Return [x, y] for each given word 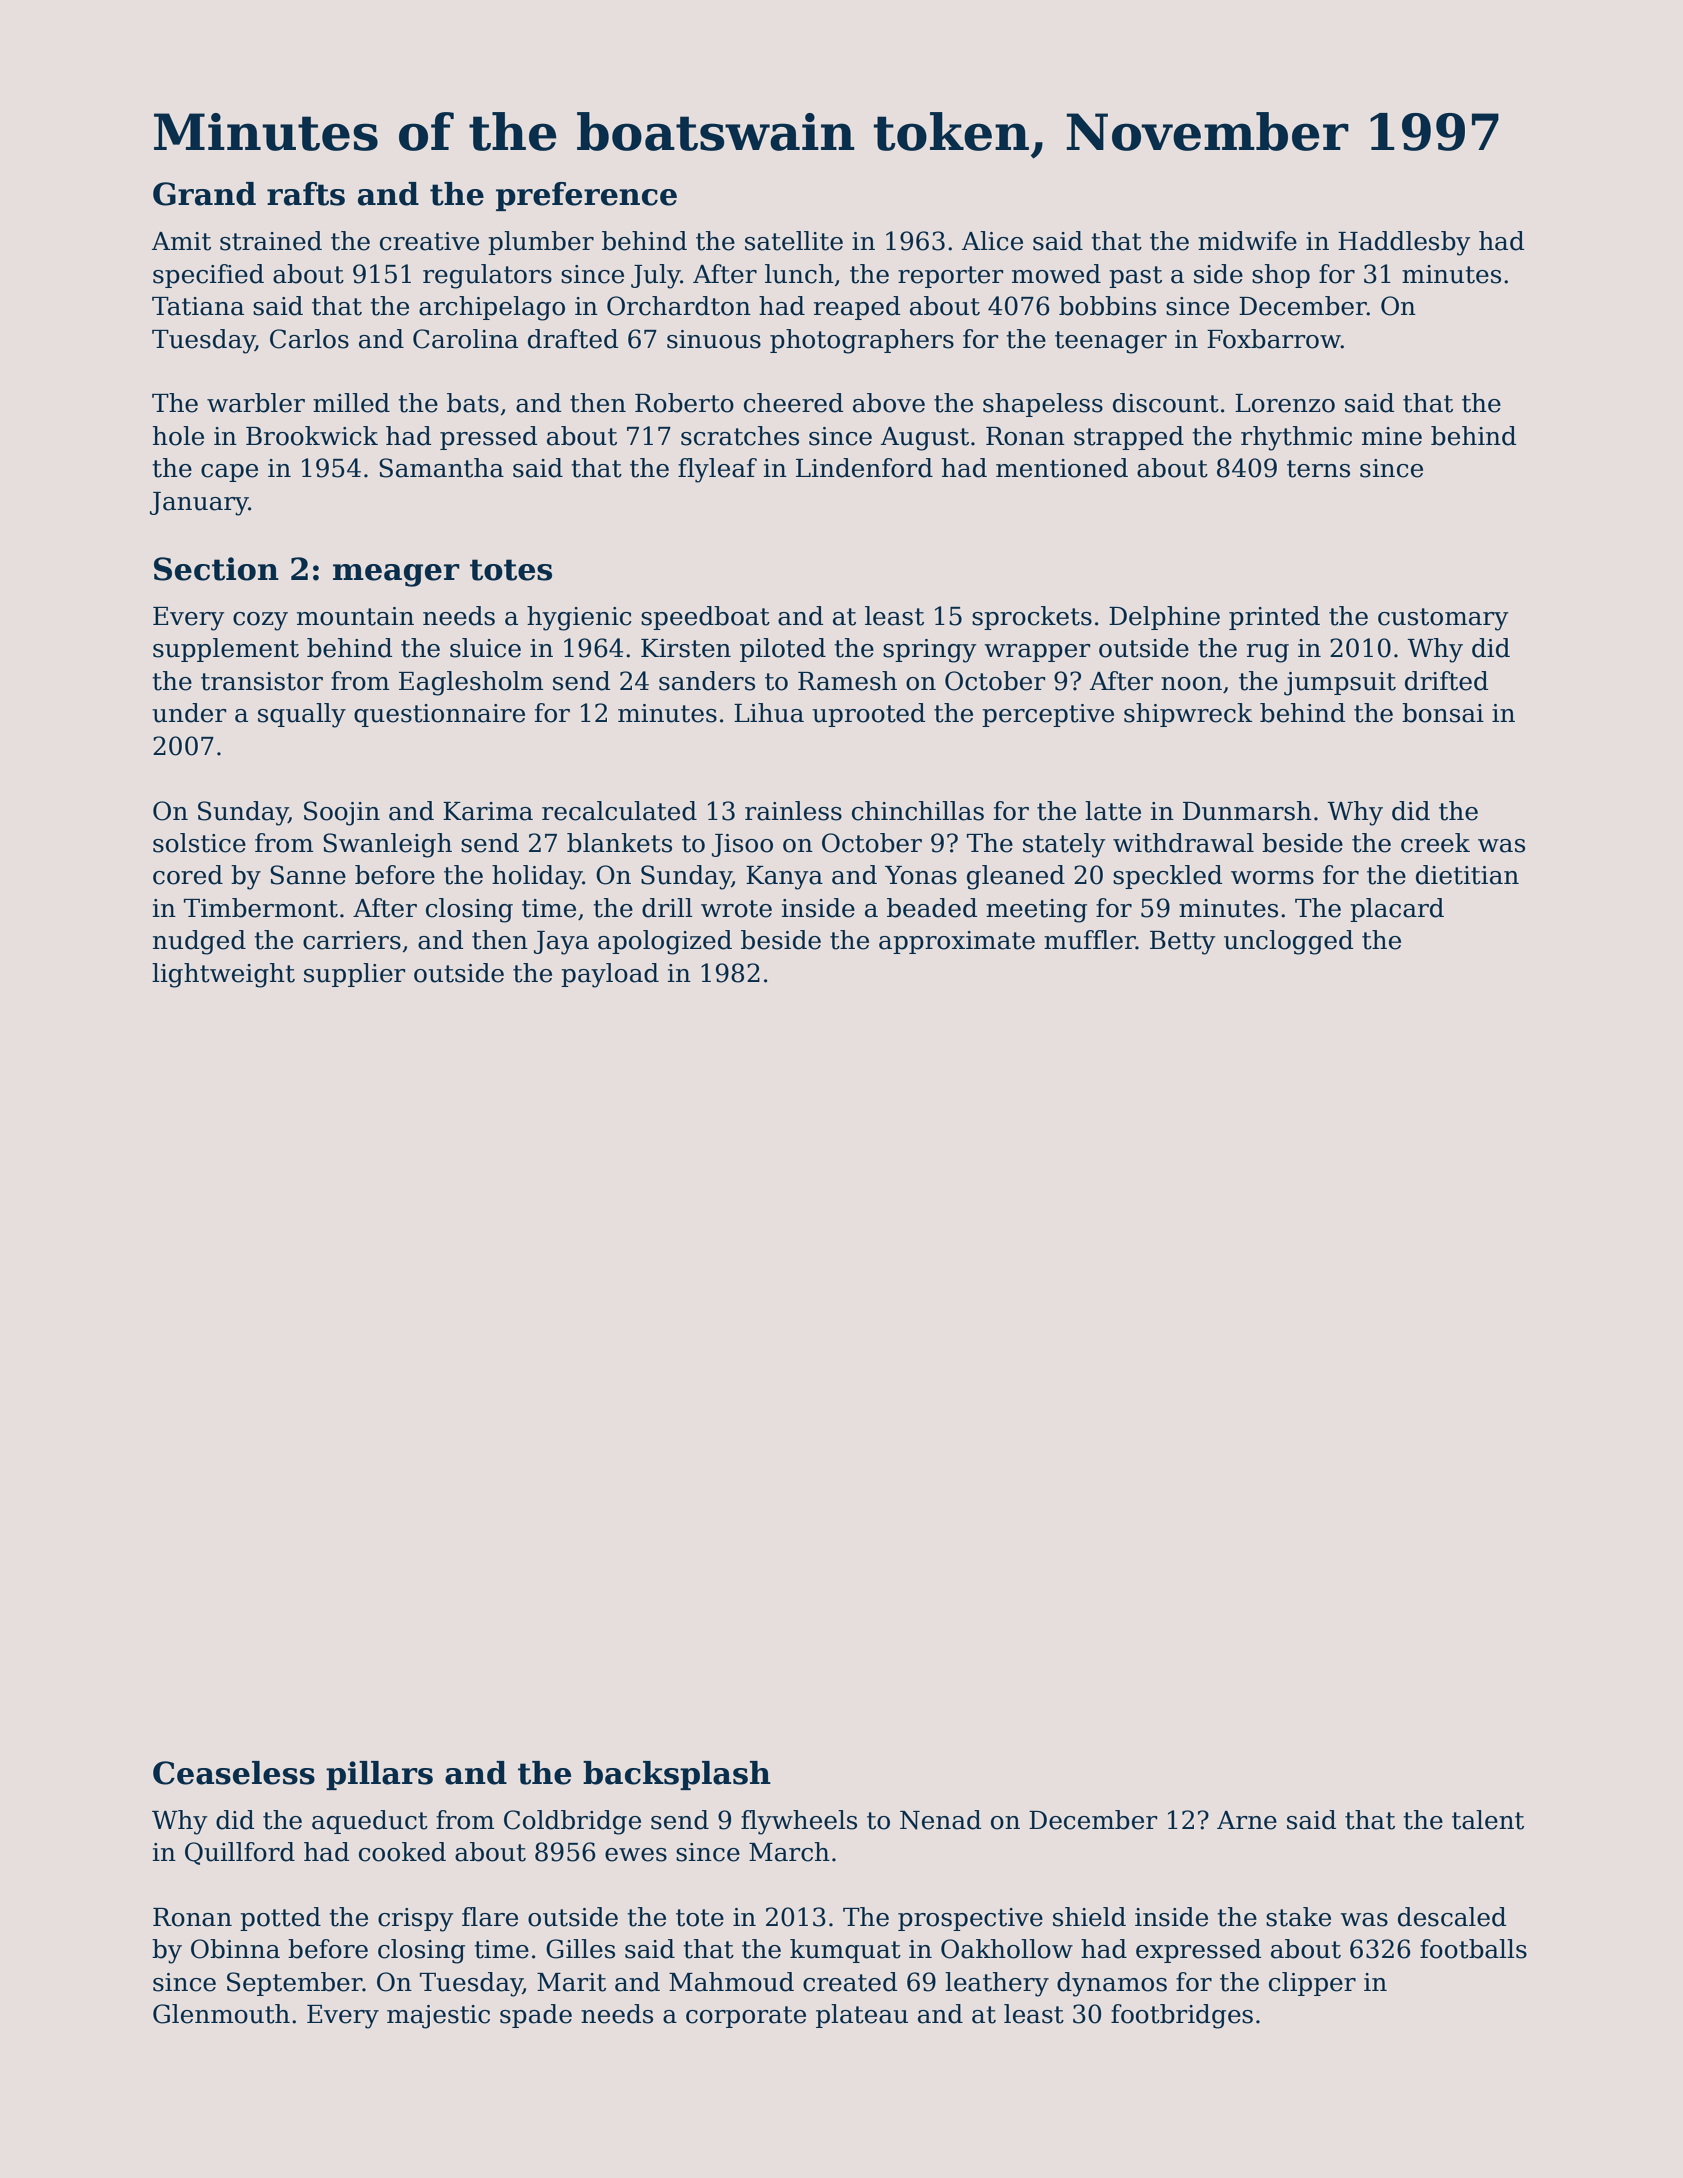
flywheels [799, 1822]
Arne [1247, 1820]
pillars [379, 1775]
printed [1274, 618]
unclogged [1288, 942]
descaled [1452, 1917]
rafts [306, 194]
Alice [992, 241]
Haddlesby [1404, 243]
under [189, 713]
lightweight [223, 975]
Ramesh [847, 681]
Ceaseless [234, 1773]
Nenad [940, 1820]
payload [610, 975]
